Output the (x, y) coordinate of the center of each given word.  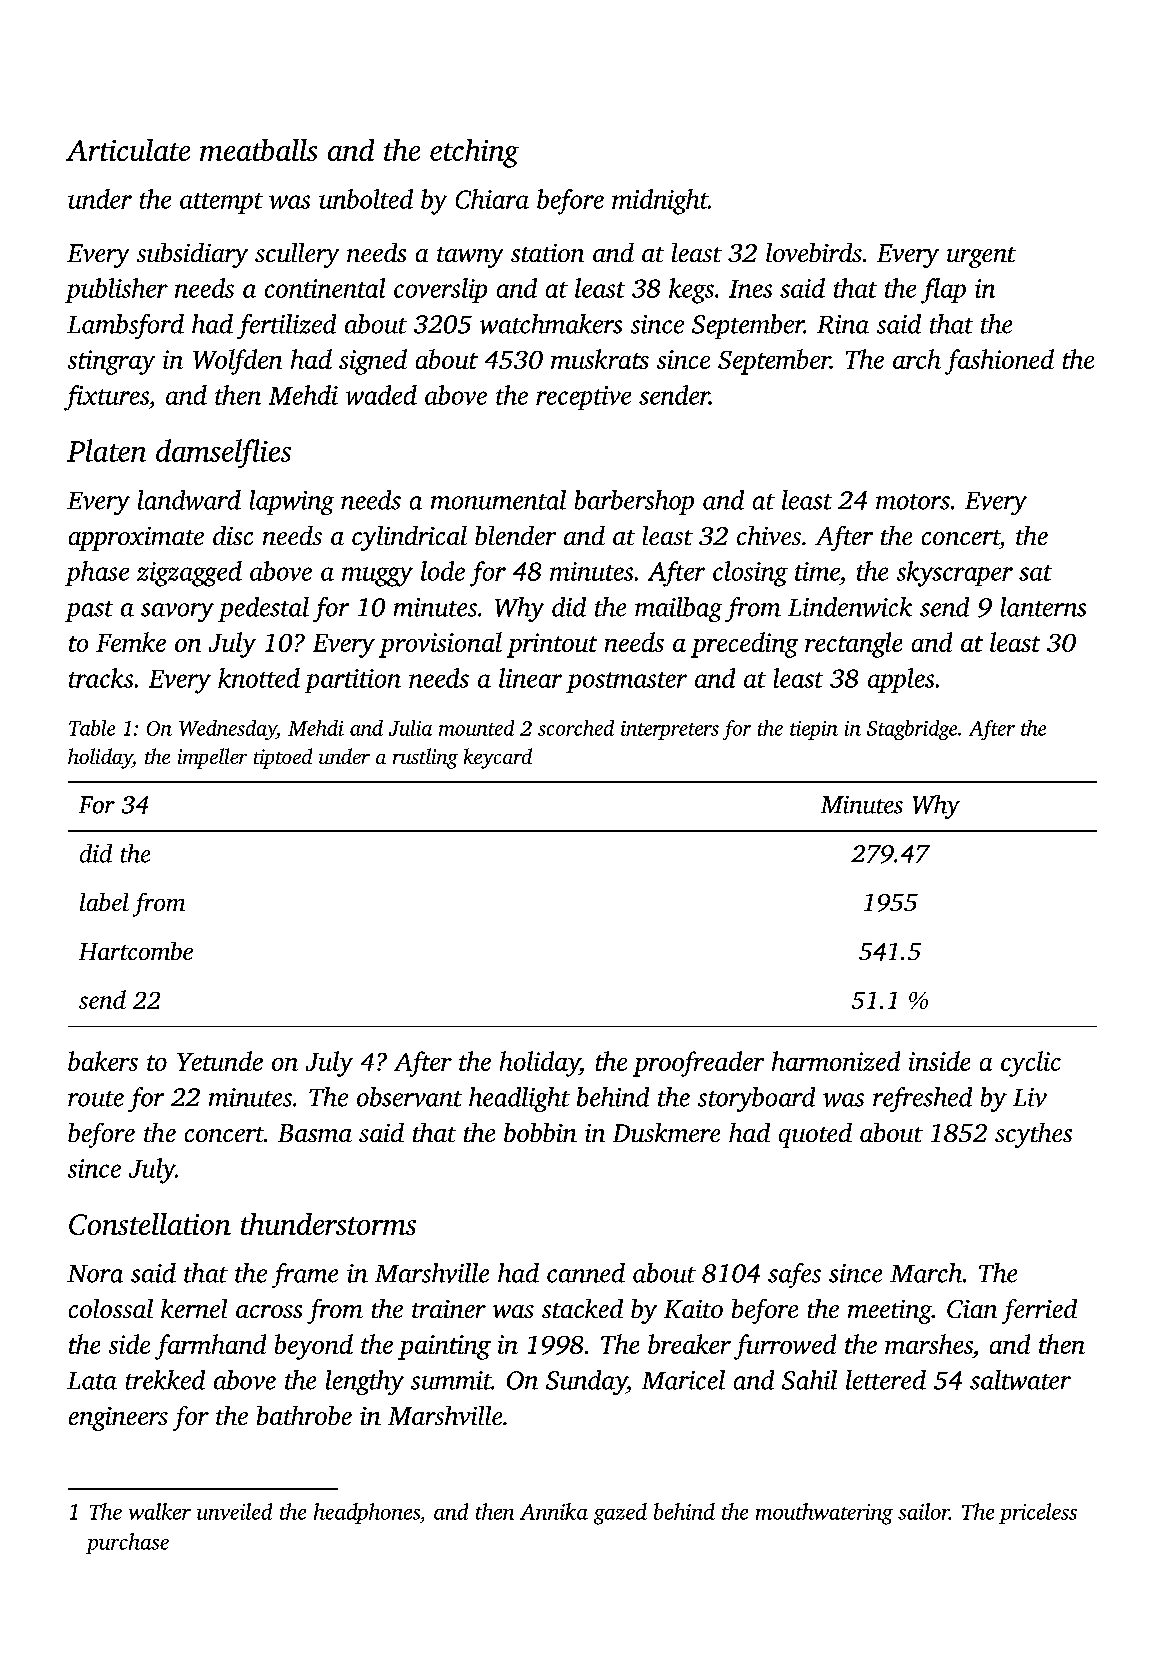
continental (325, 288)
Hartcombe (136, 951)
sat (1035, 573)
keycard (498, 758)
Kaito (693, 1309)
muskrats (600, 359)
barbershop (634, 502)
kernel (194, 1308)
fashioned (999, 362)
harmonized (836, 1061)
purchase (127, 1543)
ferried (1039, 1311)
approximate (136, 539)
